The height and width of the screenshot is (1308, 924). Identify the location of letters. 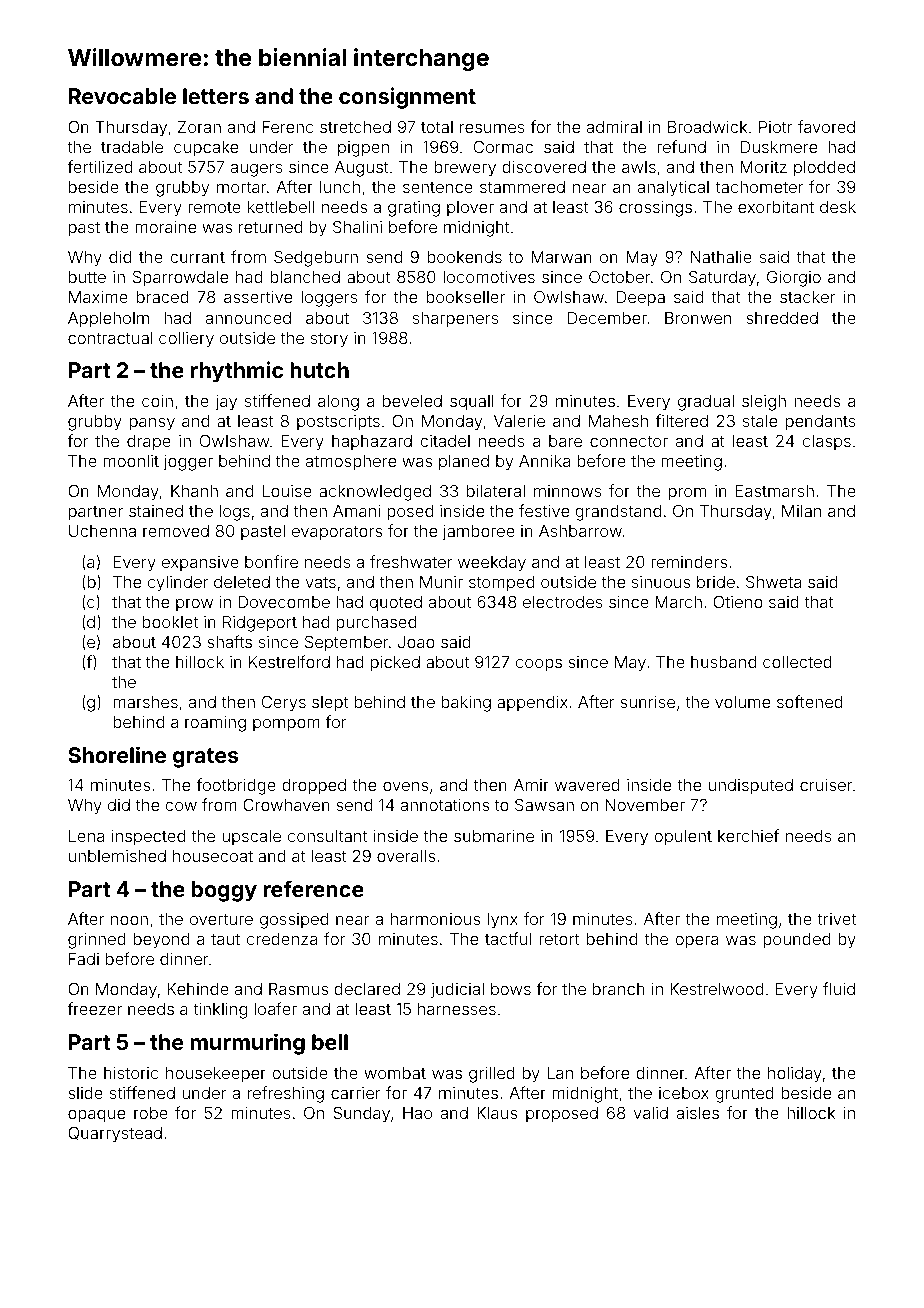
(216, 96).
